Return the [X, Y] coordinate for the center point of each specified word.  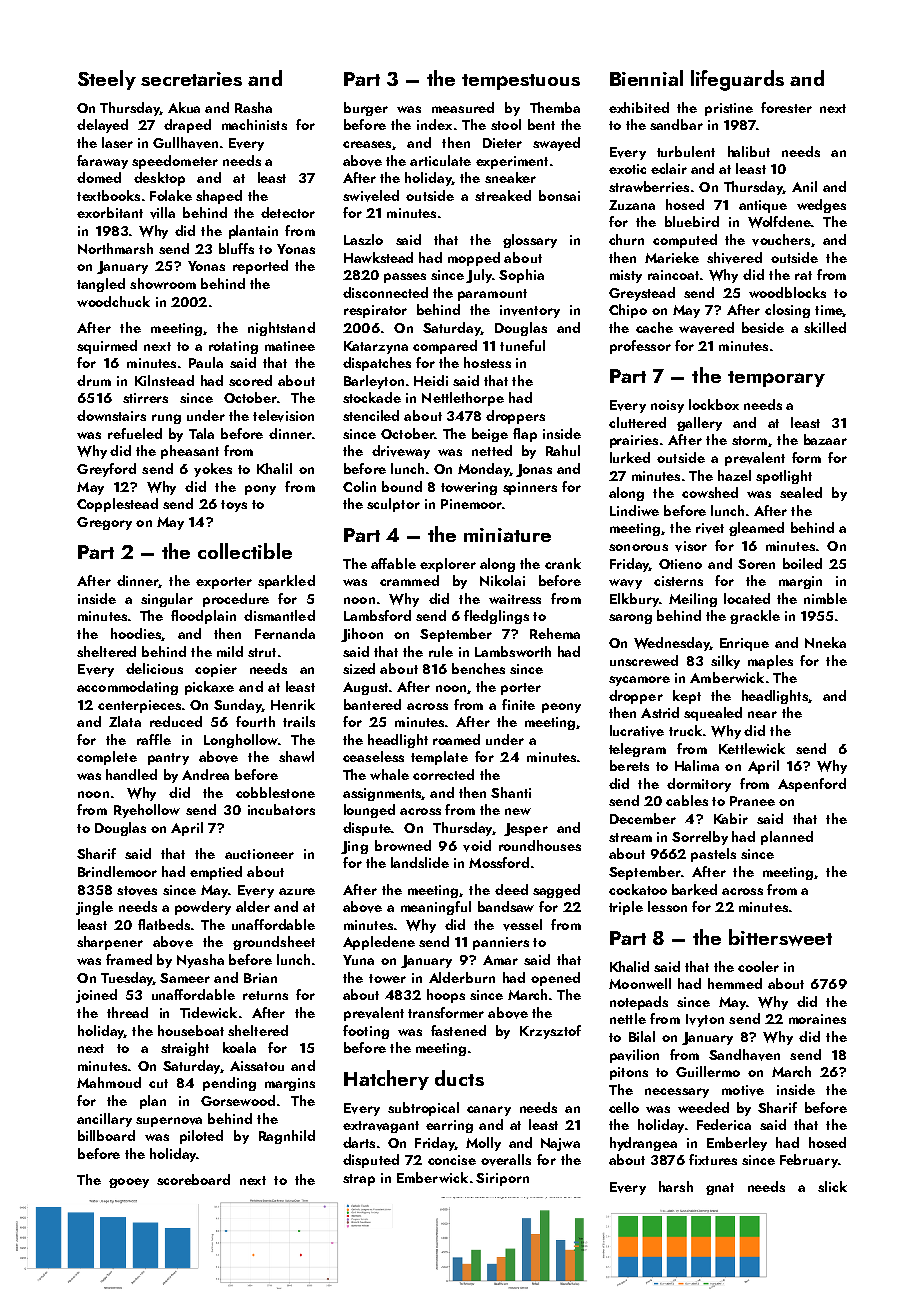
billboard [106, 1135]
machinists [254, 124]
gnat [720, 1189]
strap [359, 1180]
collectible [245, 551]
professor [640, 347]
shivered [734, 258]
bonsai [559, 195]
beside [763, 327]
